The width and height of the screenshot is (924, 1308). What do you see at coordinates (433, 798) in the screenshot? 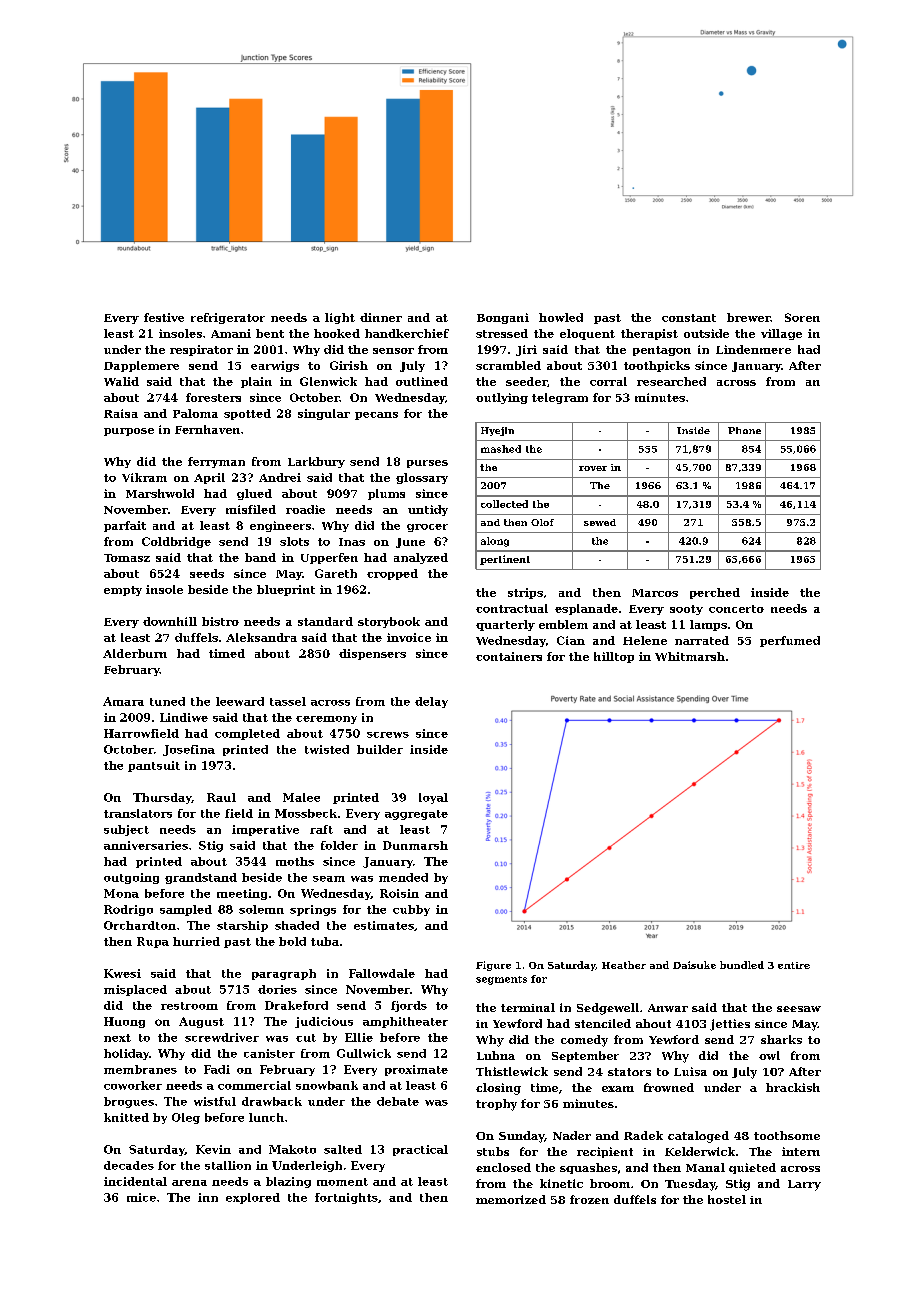
I see `loyal` at bounding box center [433, 798].
